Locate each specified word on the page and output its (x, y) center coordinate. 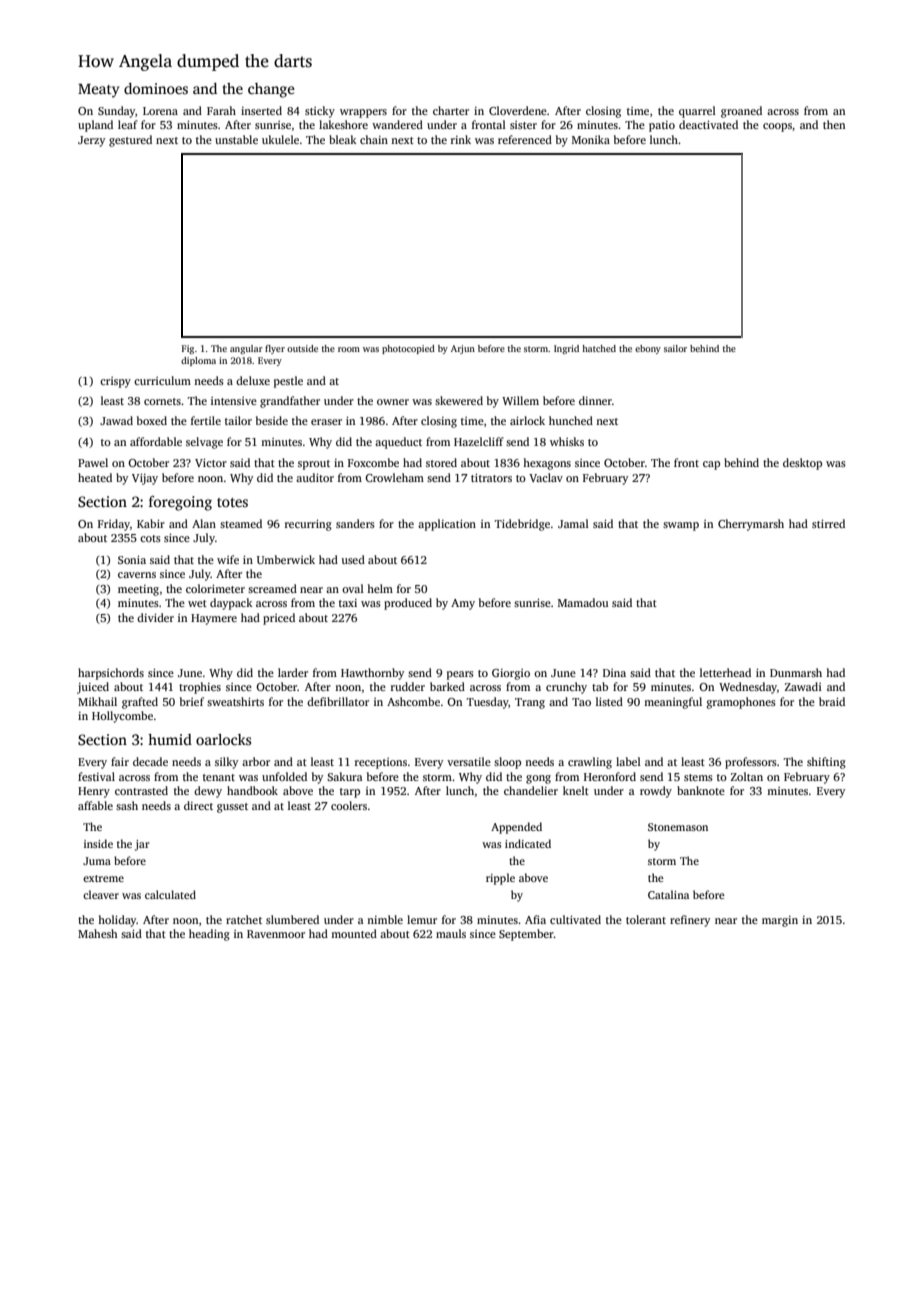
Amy (463, 604)
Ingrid (566, 349)
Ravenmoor (276, 934)
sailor (675, 348)
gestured (130, 141)
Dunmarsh (796, 672)
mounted (354, 933)
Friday (114, 525)
